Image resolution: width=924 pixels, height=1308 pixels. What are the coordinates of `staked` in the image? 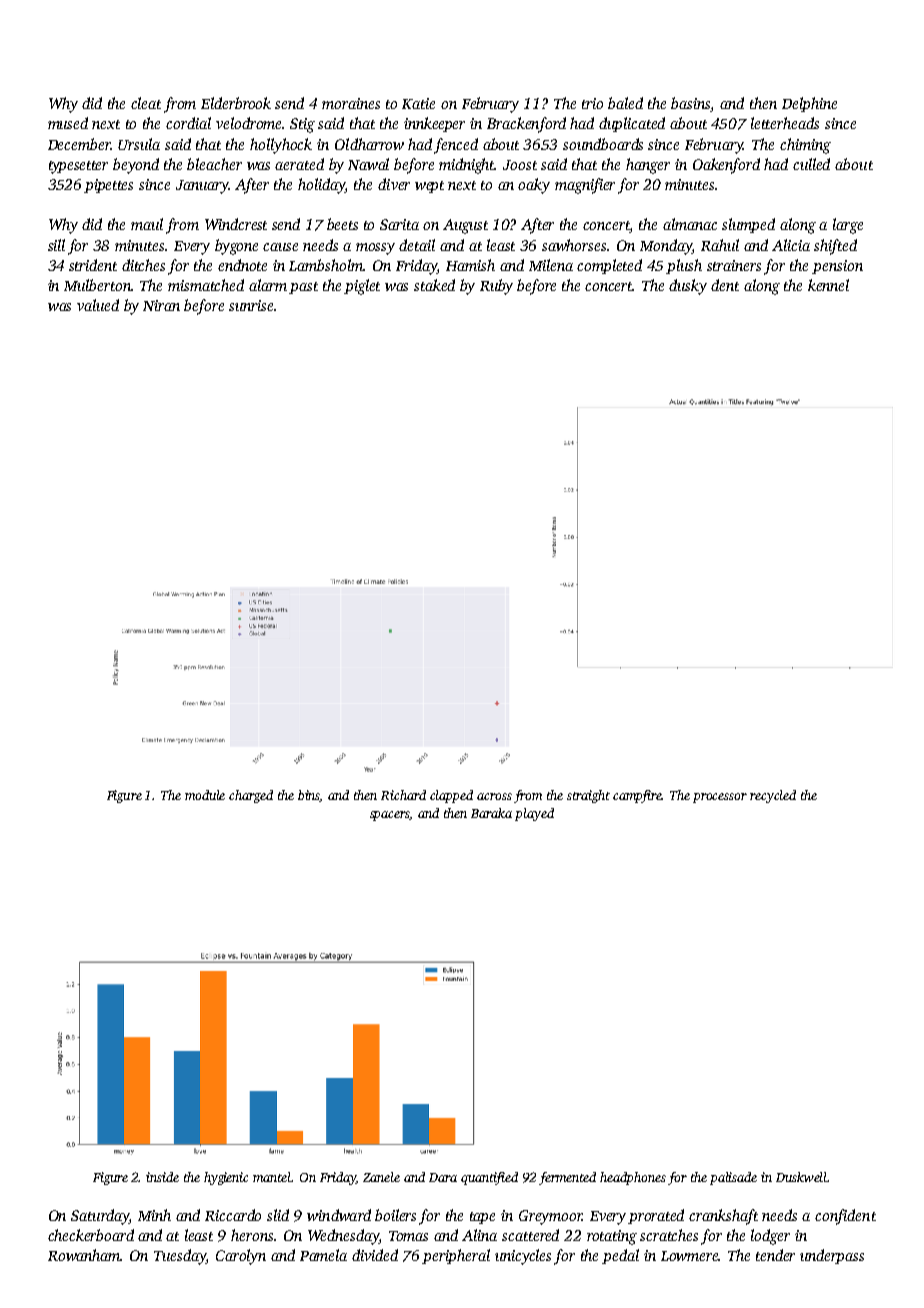 It's located at (434, 285).
